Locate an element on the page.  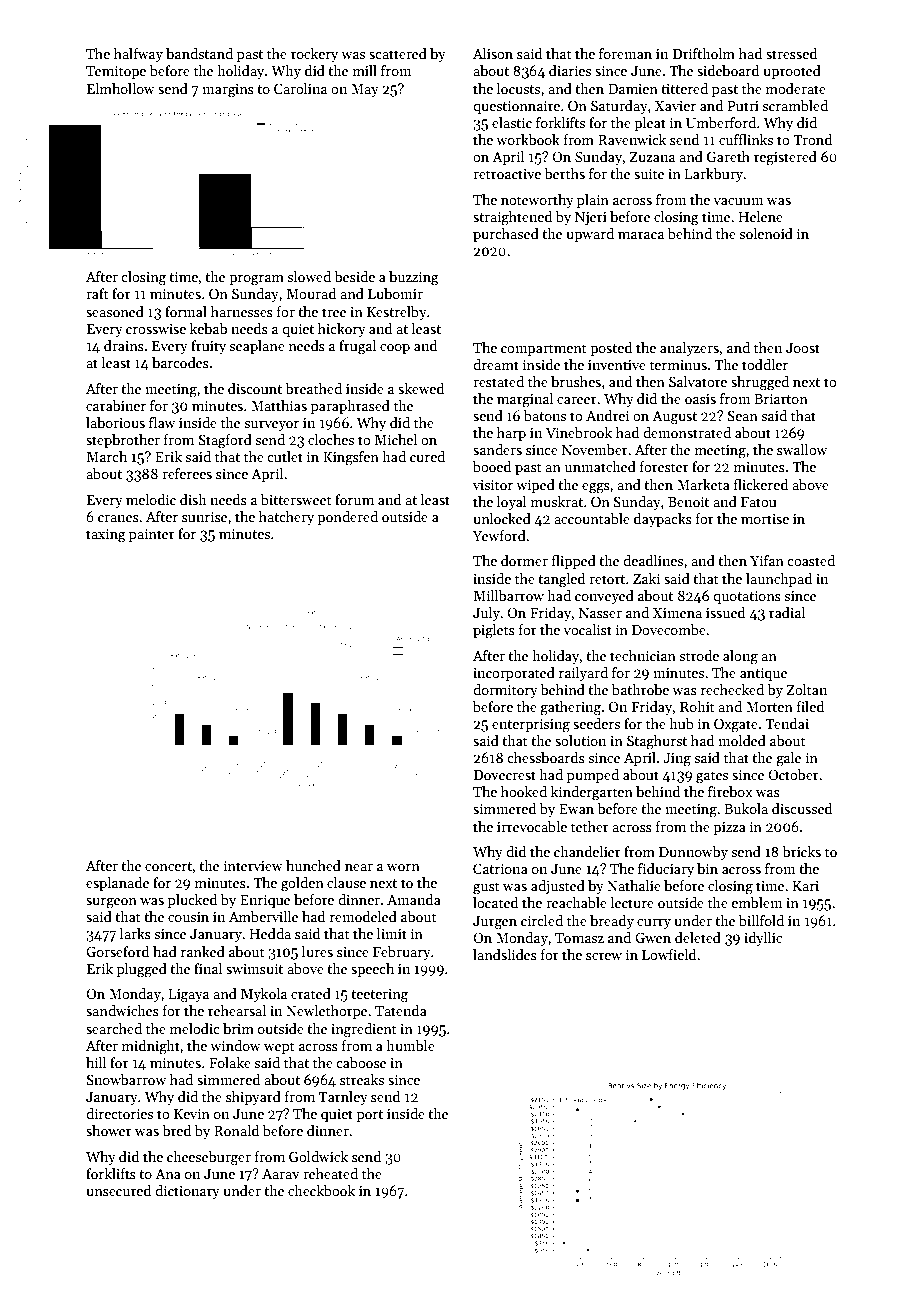
Marketa is located at coordinates (703, 484).
